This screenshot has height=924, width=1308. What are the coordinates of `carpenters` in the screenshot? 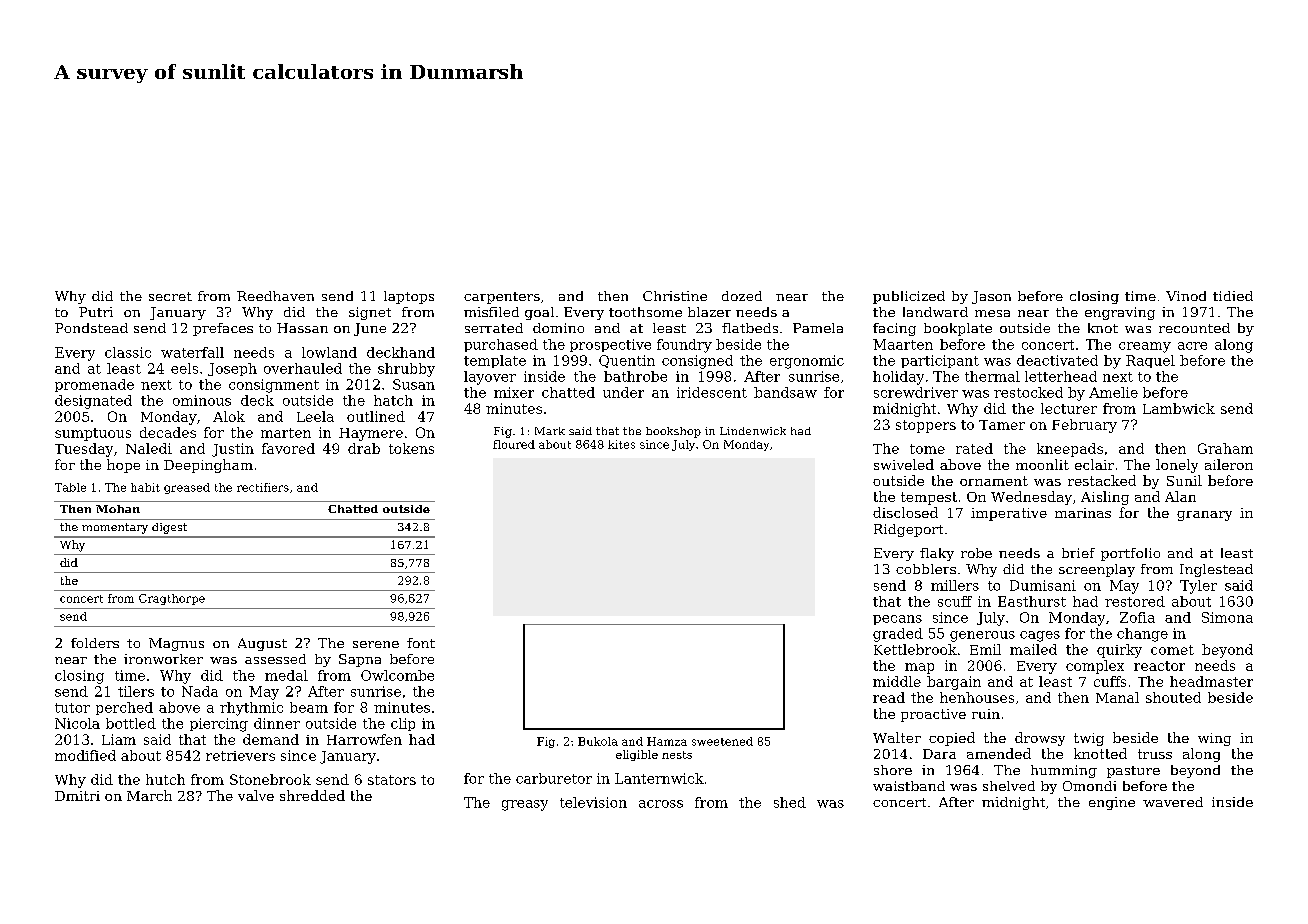 It's located at (502, 298).
